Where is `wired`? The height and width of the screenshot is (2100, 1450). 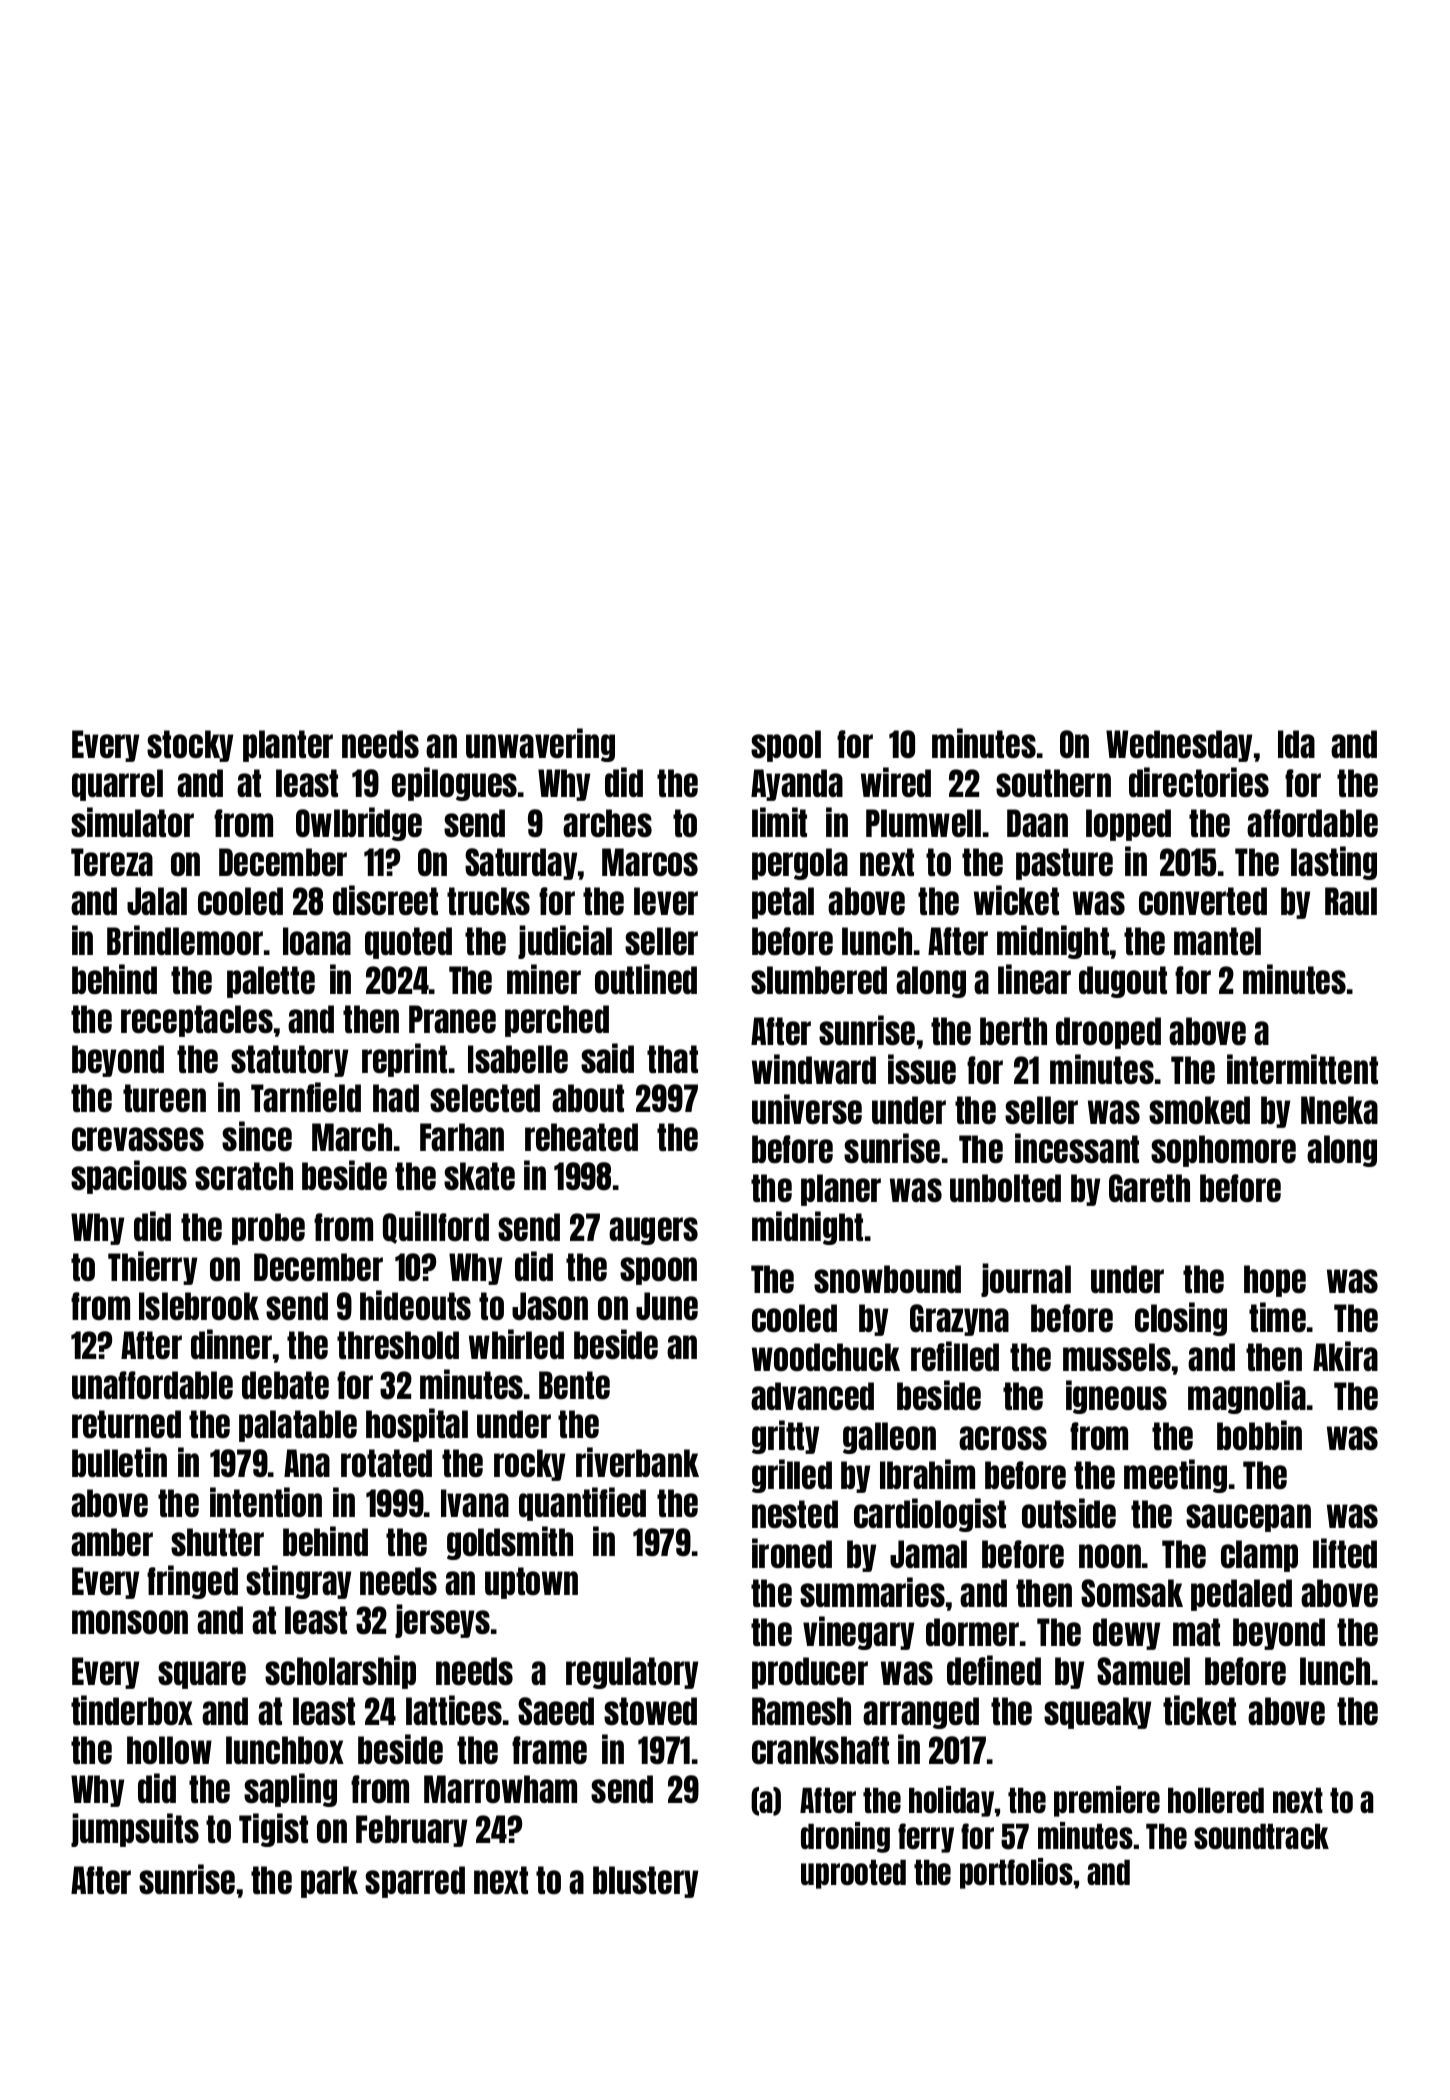 wired is located at coordinates (896, 782).
